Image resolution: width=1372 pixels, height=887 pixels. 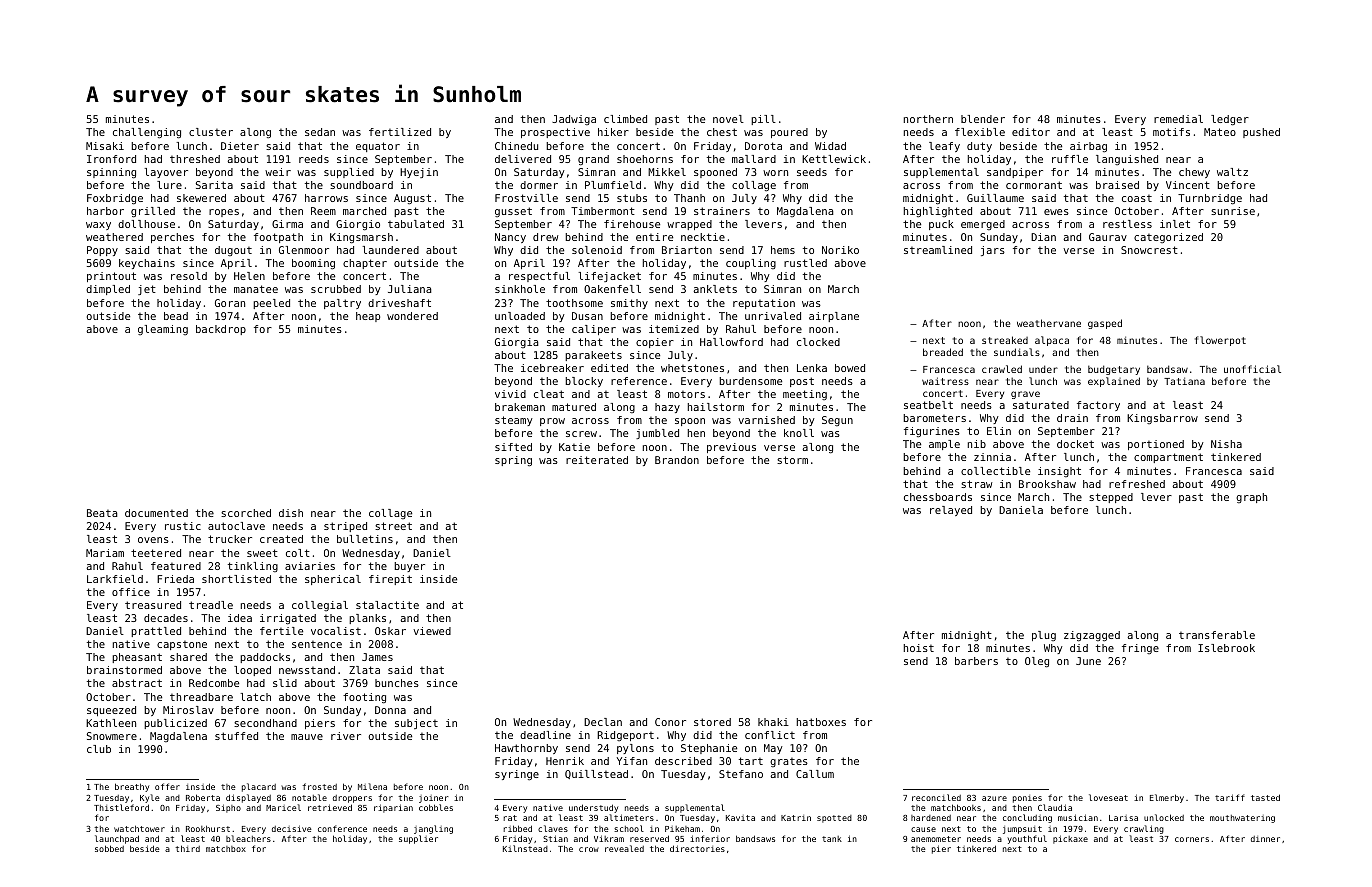 I want to click on Brandon, so click(x=677, y=460).
